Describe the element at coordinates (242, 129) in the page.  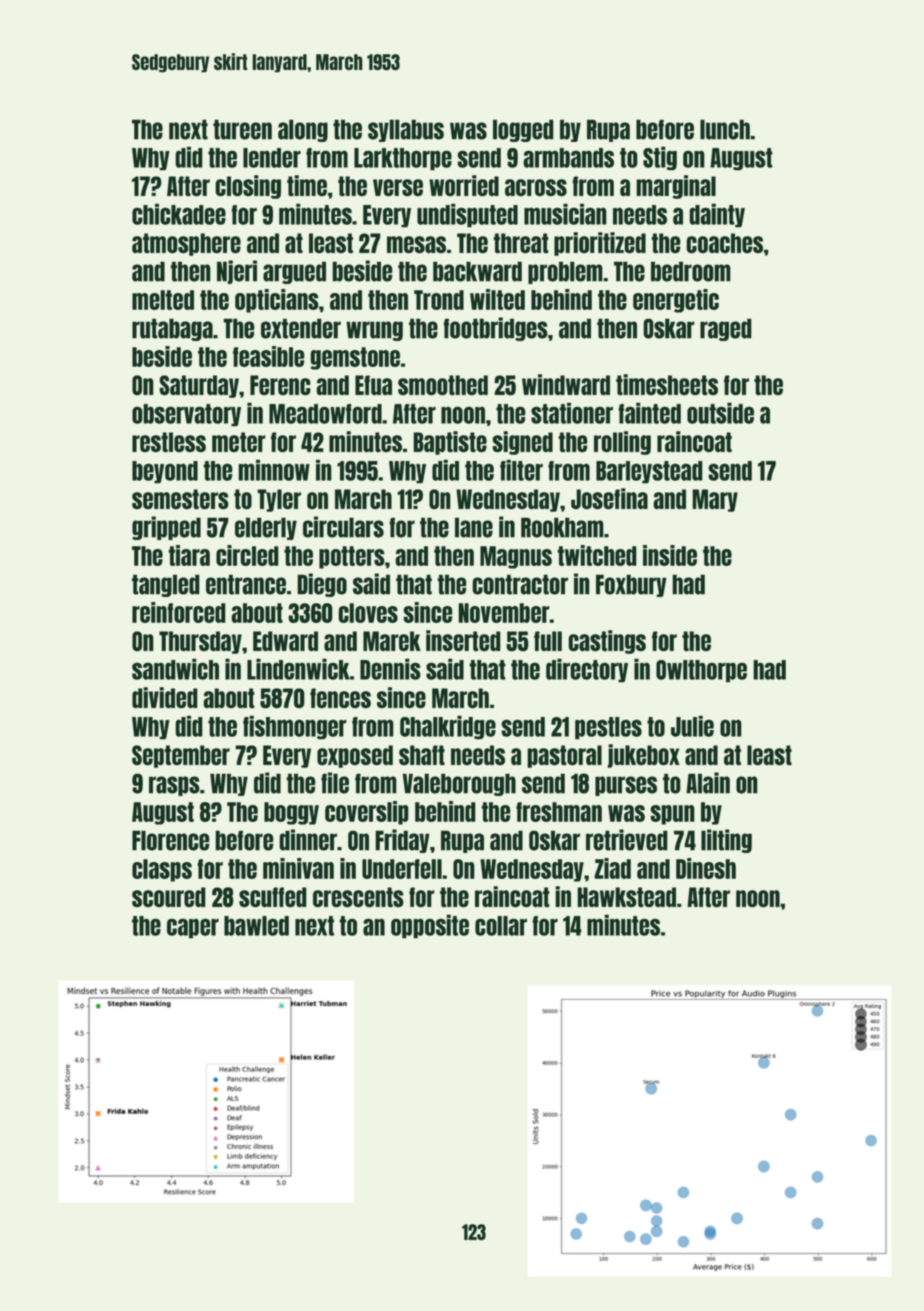
I see `tureen` at that location.
